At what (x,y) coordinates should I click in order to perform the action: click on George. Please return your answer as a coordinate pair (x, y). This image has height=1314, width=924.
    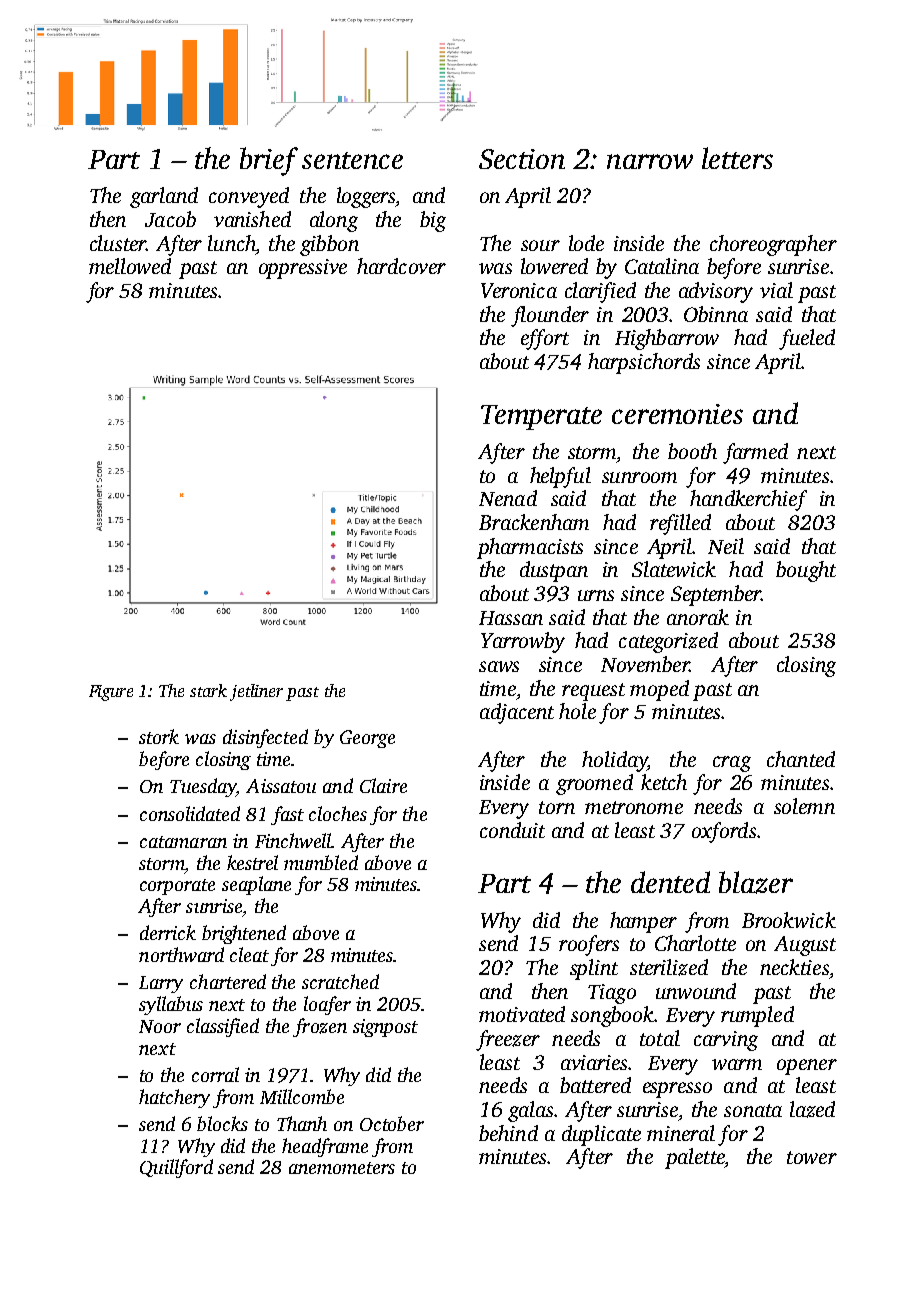
    Looking at the image, I should click on (367, 739).
